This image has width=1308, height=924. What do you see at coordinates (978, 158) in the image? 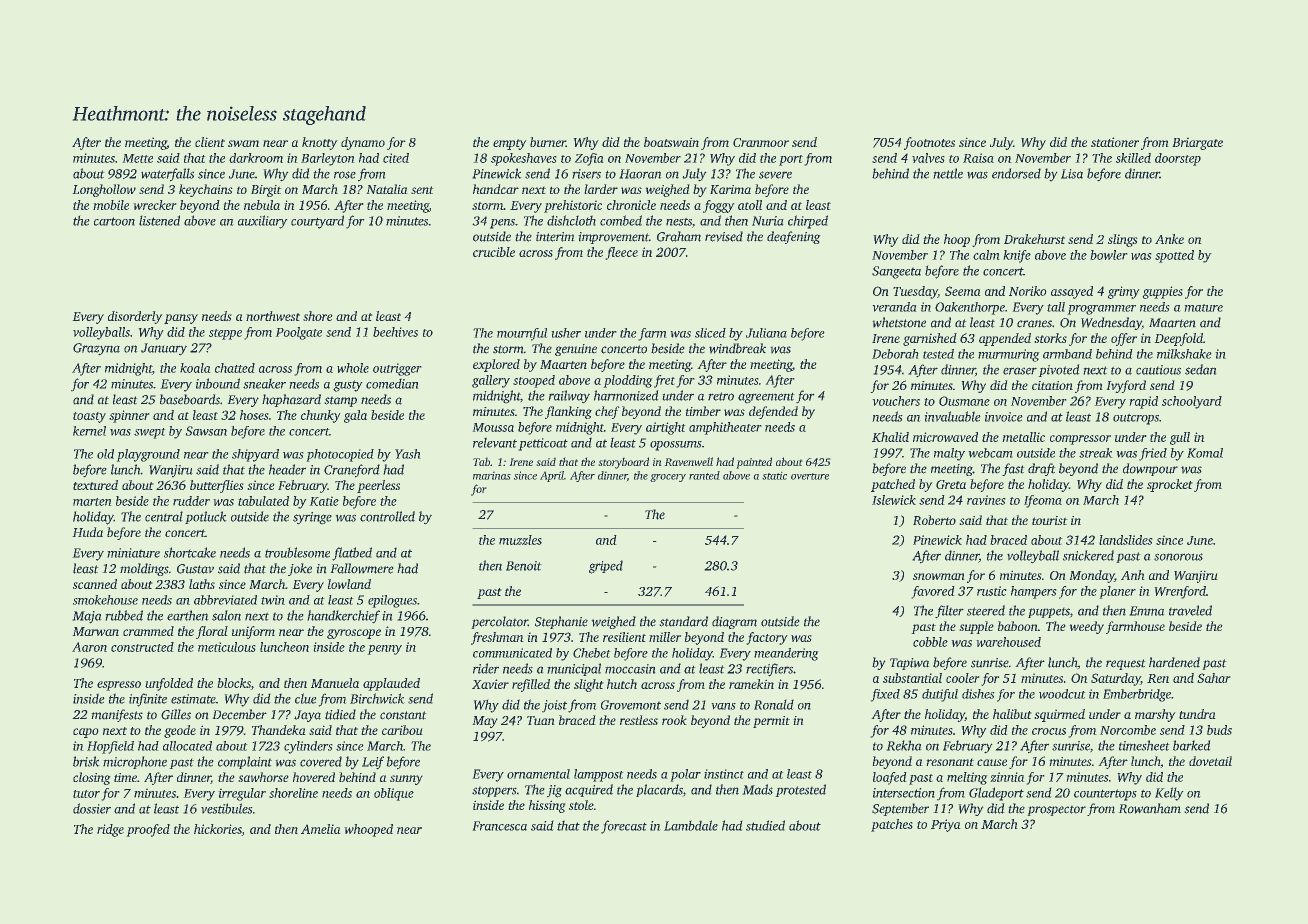
I see `Raisa` at bounding box center [978, 158].
